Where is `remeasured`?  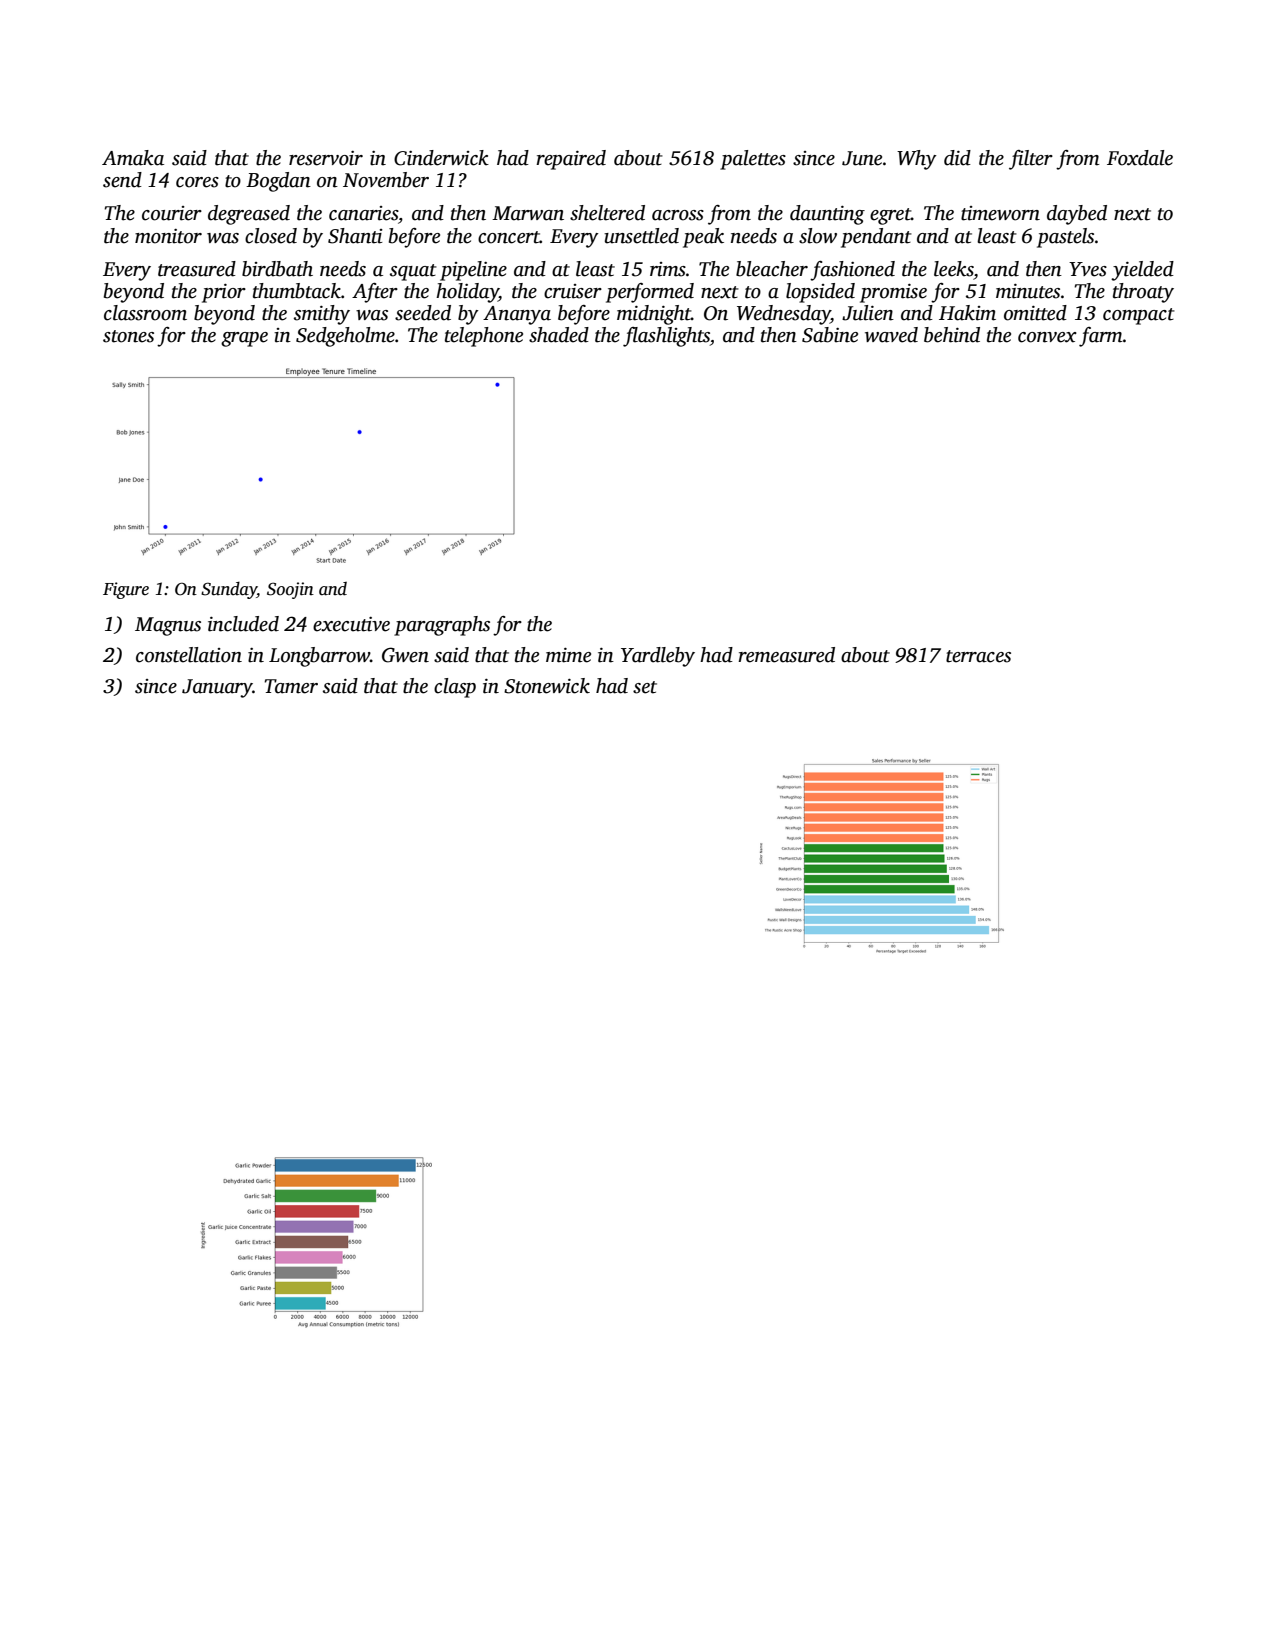
remeasured is located at coordinates (786, 655).
